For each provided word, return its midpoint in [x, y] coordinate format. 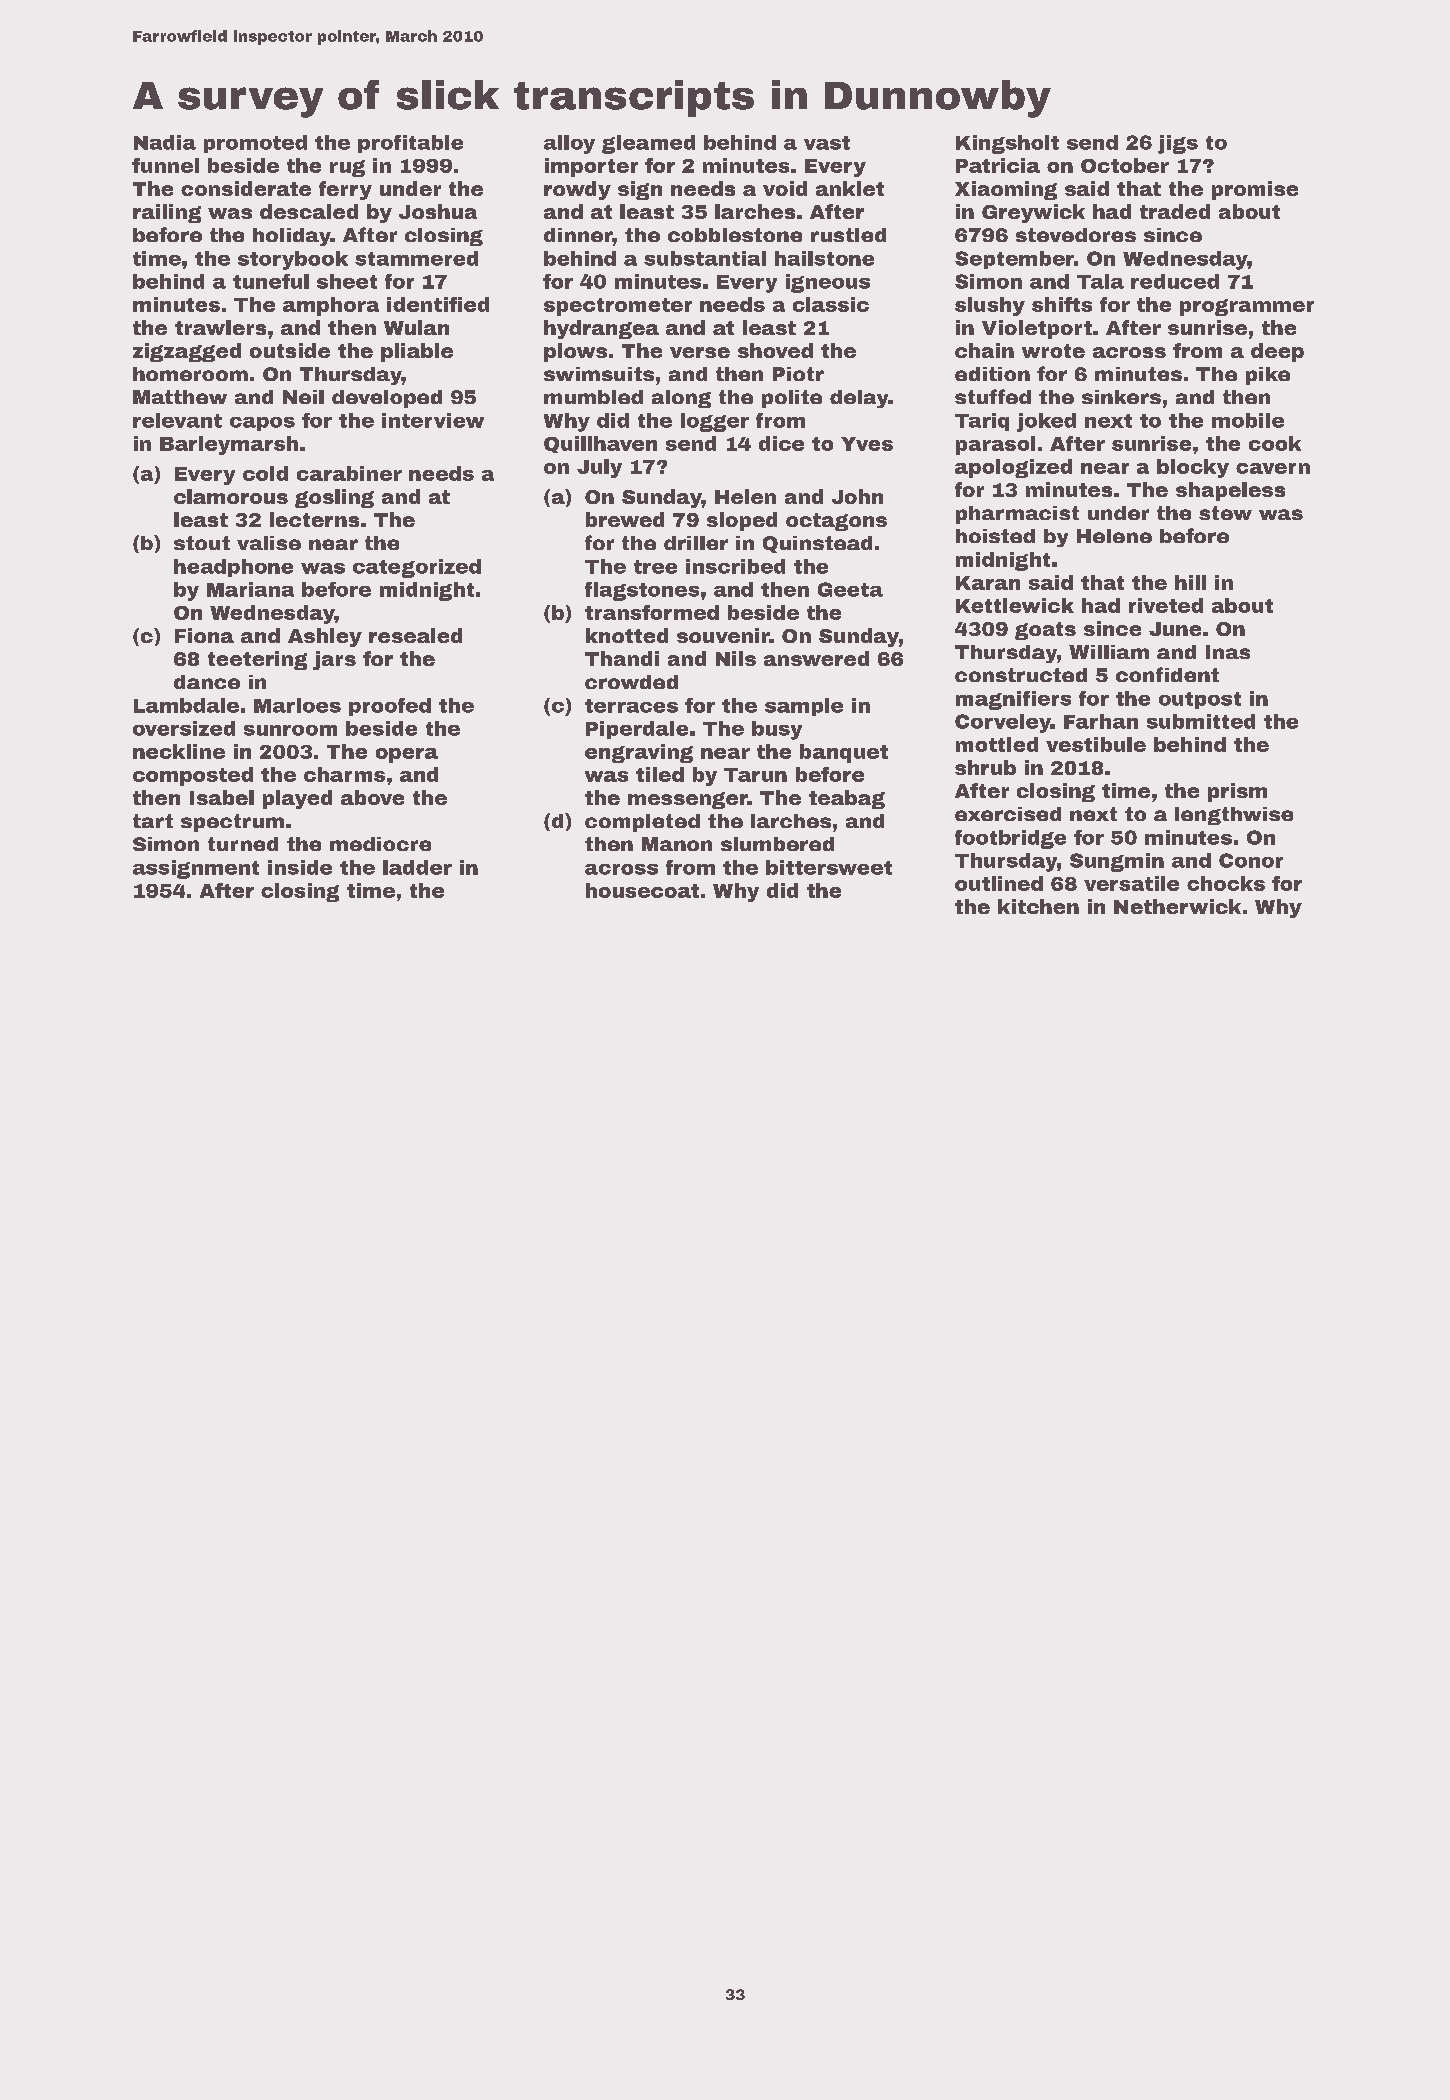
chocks [1226, 883]
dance [207, 682]
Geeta [850, 589]
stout [202, 543]
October [1125, 165]
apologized [1013, 468]
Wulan [416, 327]
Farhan [1101, 721]
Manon [677, 844]
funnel [165, 165]
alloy [569, 144]
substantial [705, 258]
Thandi [622, 658]
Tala [1100, 281]
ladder [417, 867]
